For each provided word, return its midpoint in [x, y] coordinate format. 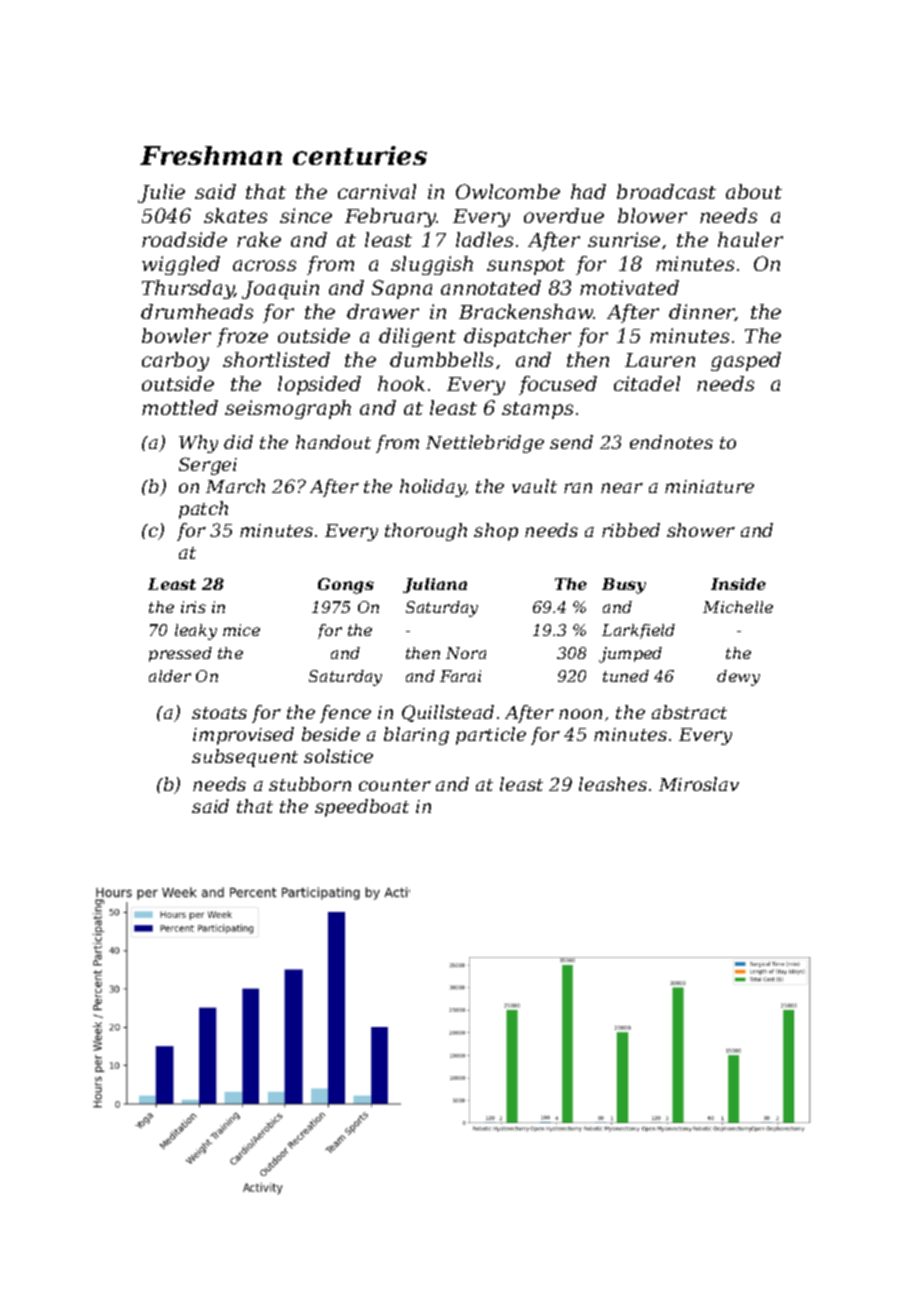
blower [652, 215]
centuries [360, 155]
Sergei [208, 466]
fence [345, 714]
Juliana [435, 585]
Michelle [738, 607]
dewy [738, 678]
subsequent [245, 758]
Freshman [211, 155]
